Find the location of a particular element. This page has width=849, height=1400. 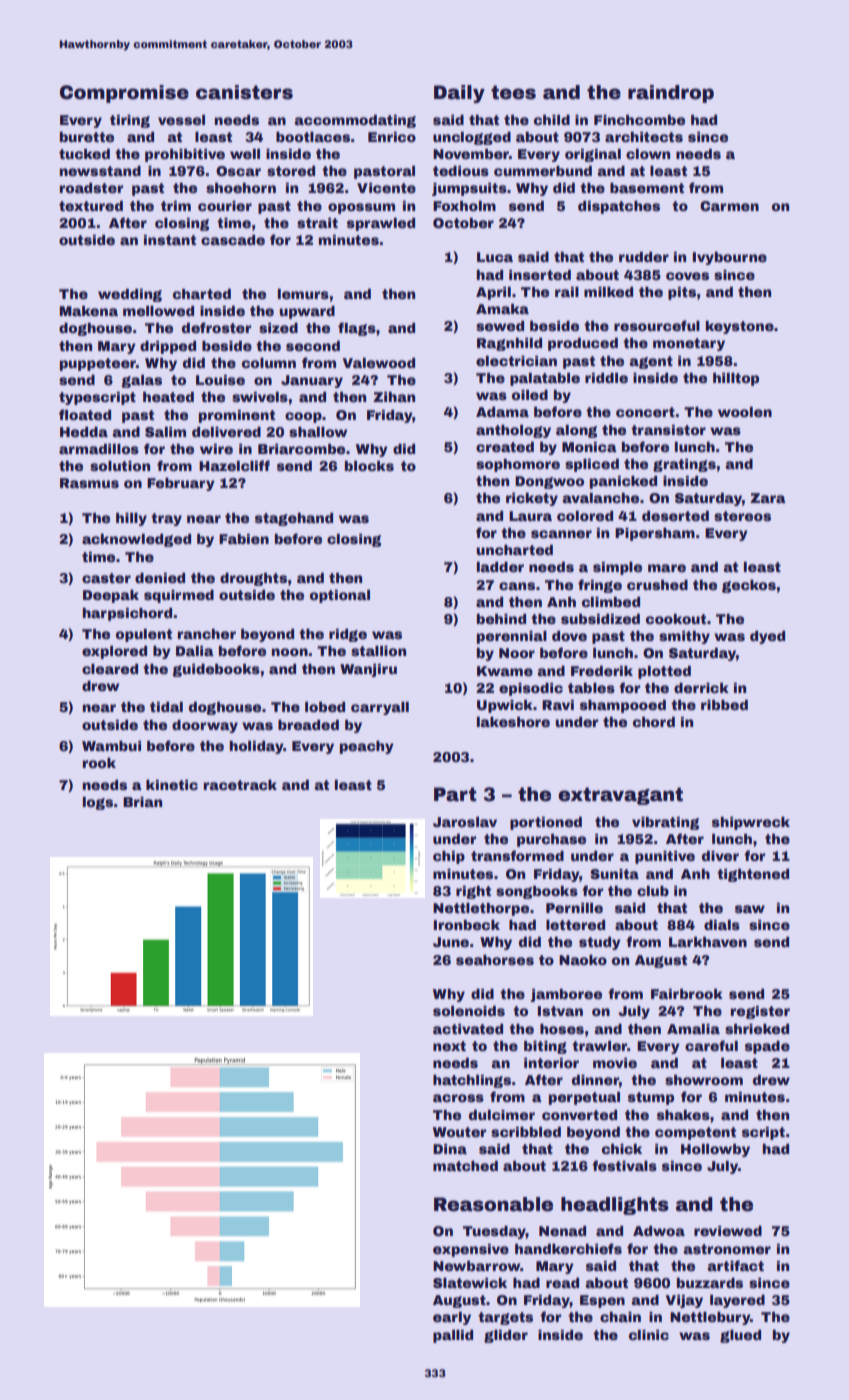

portioned is located at coordinates (546, 823).
